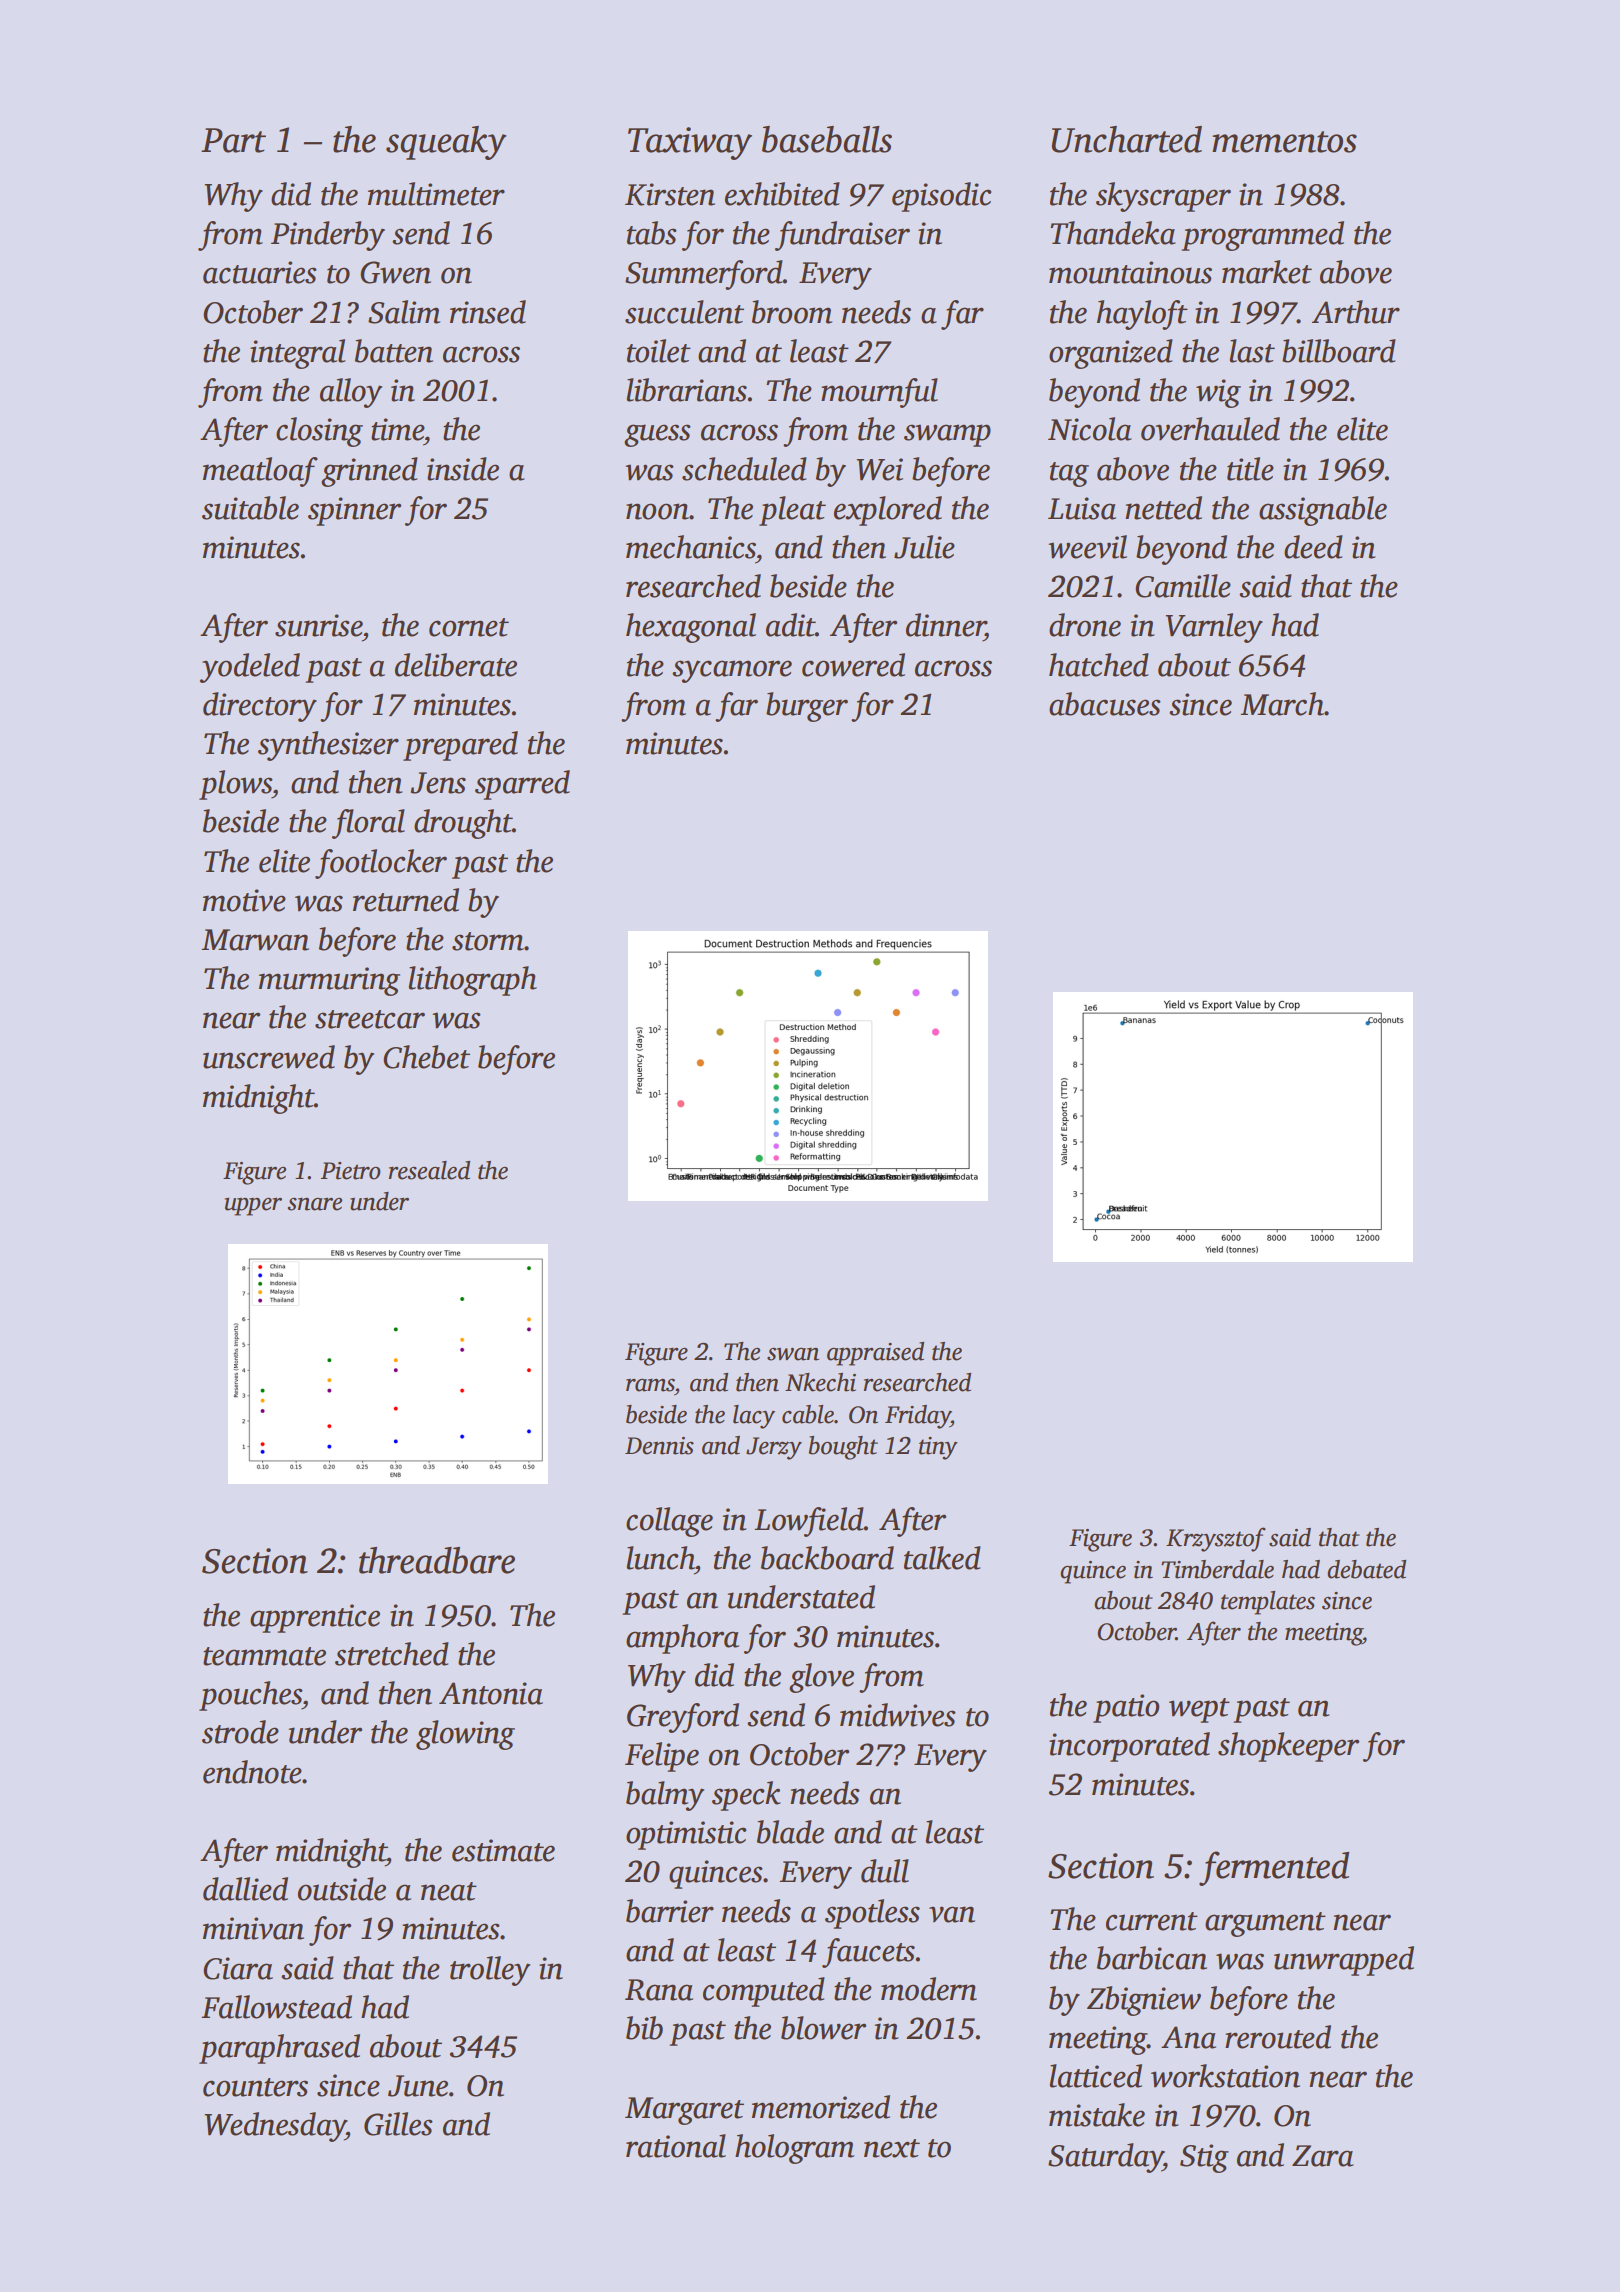  I want to click on billboard, so click(1339, 351).
